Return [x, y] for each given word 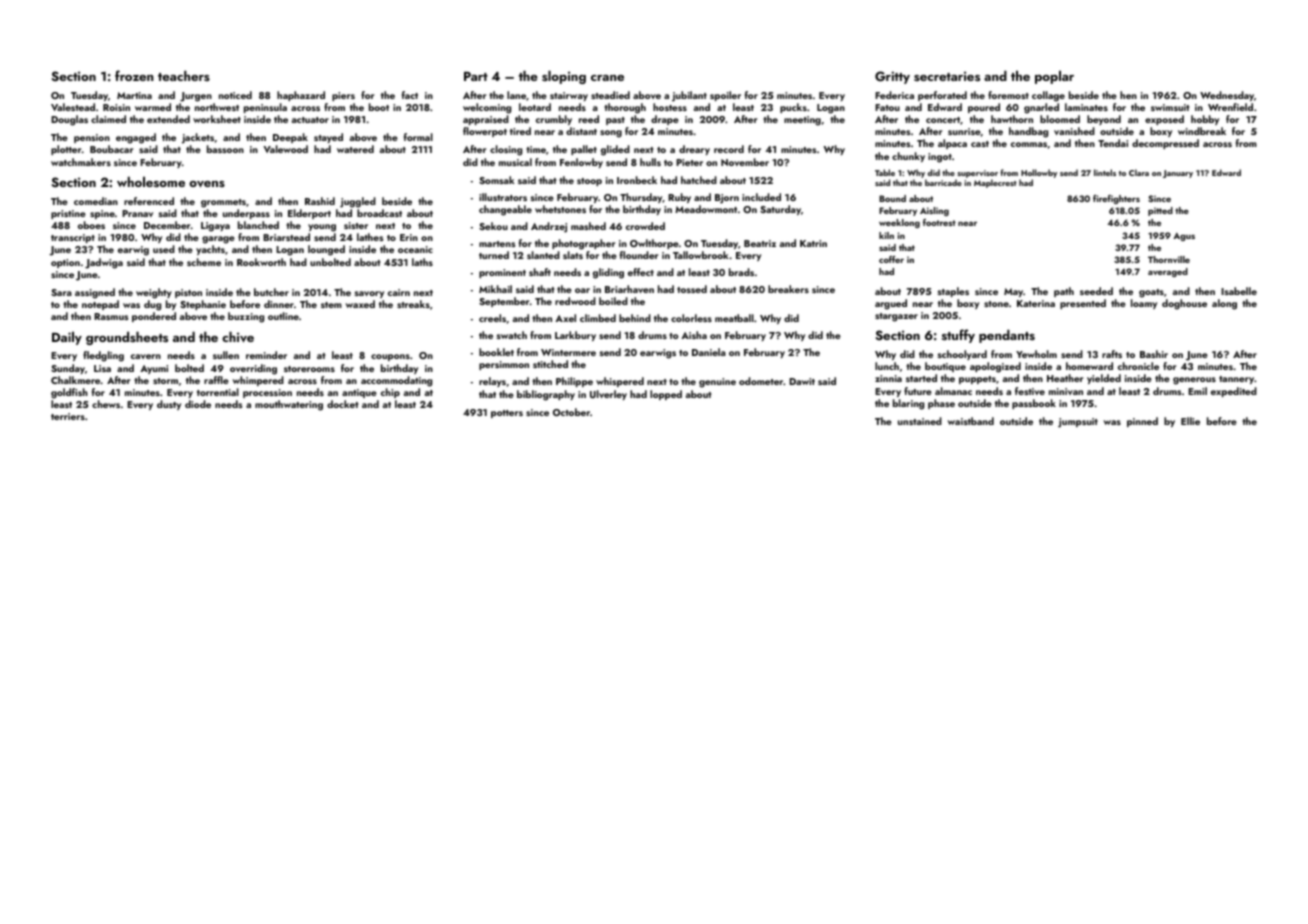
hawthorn [1012, 119]
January [1178, 174]
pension [92, 138]
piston [188, 293]
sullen [226, 355]
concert [943, 120]
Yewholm [1036, 354]
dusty [169, 405]
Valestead [73, 107]
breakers [788, 289]
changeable [505, 210]
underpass [246, 214]
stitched [550, 364]
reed [589, 119]
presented [1083, 304]
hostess [670, 107]
